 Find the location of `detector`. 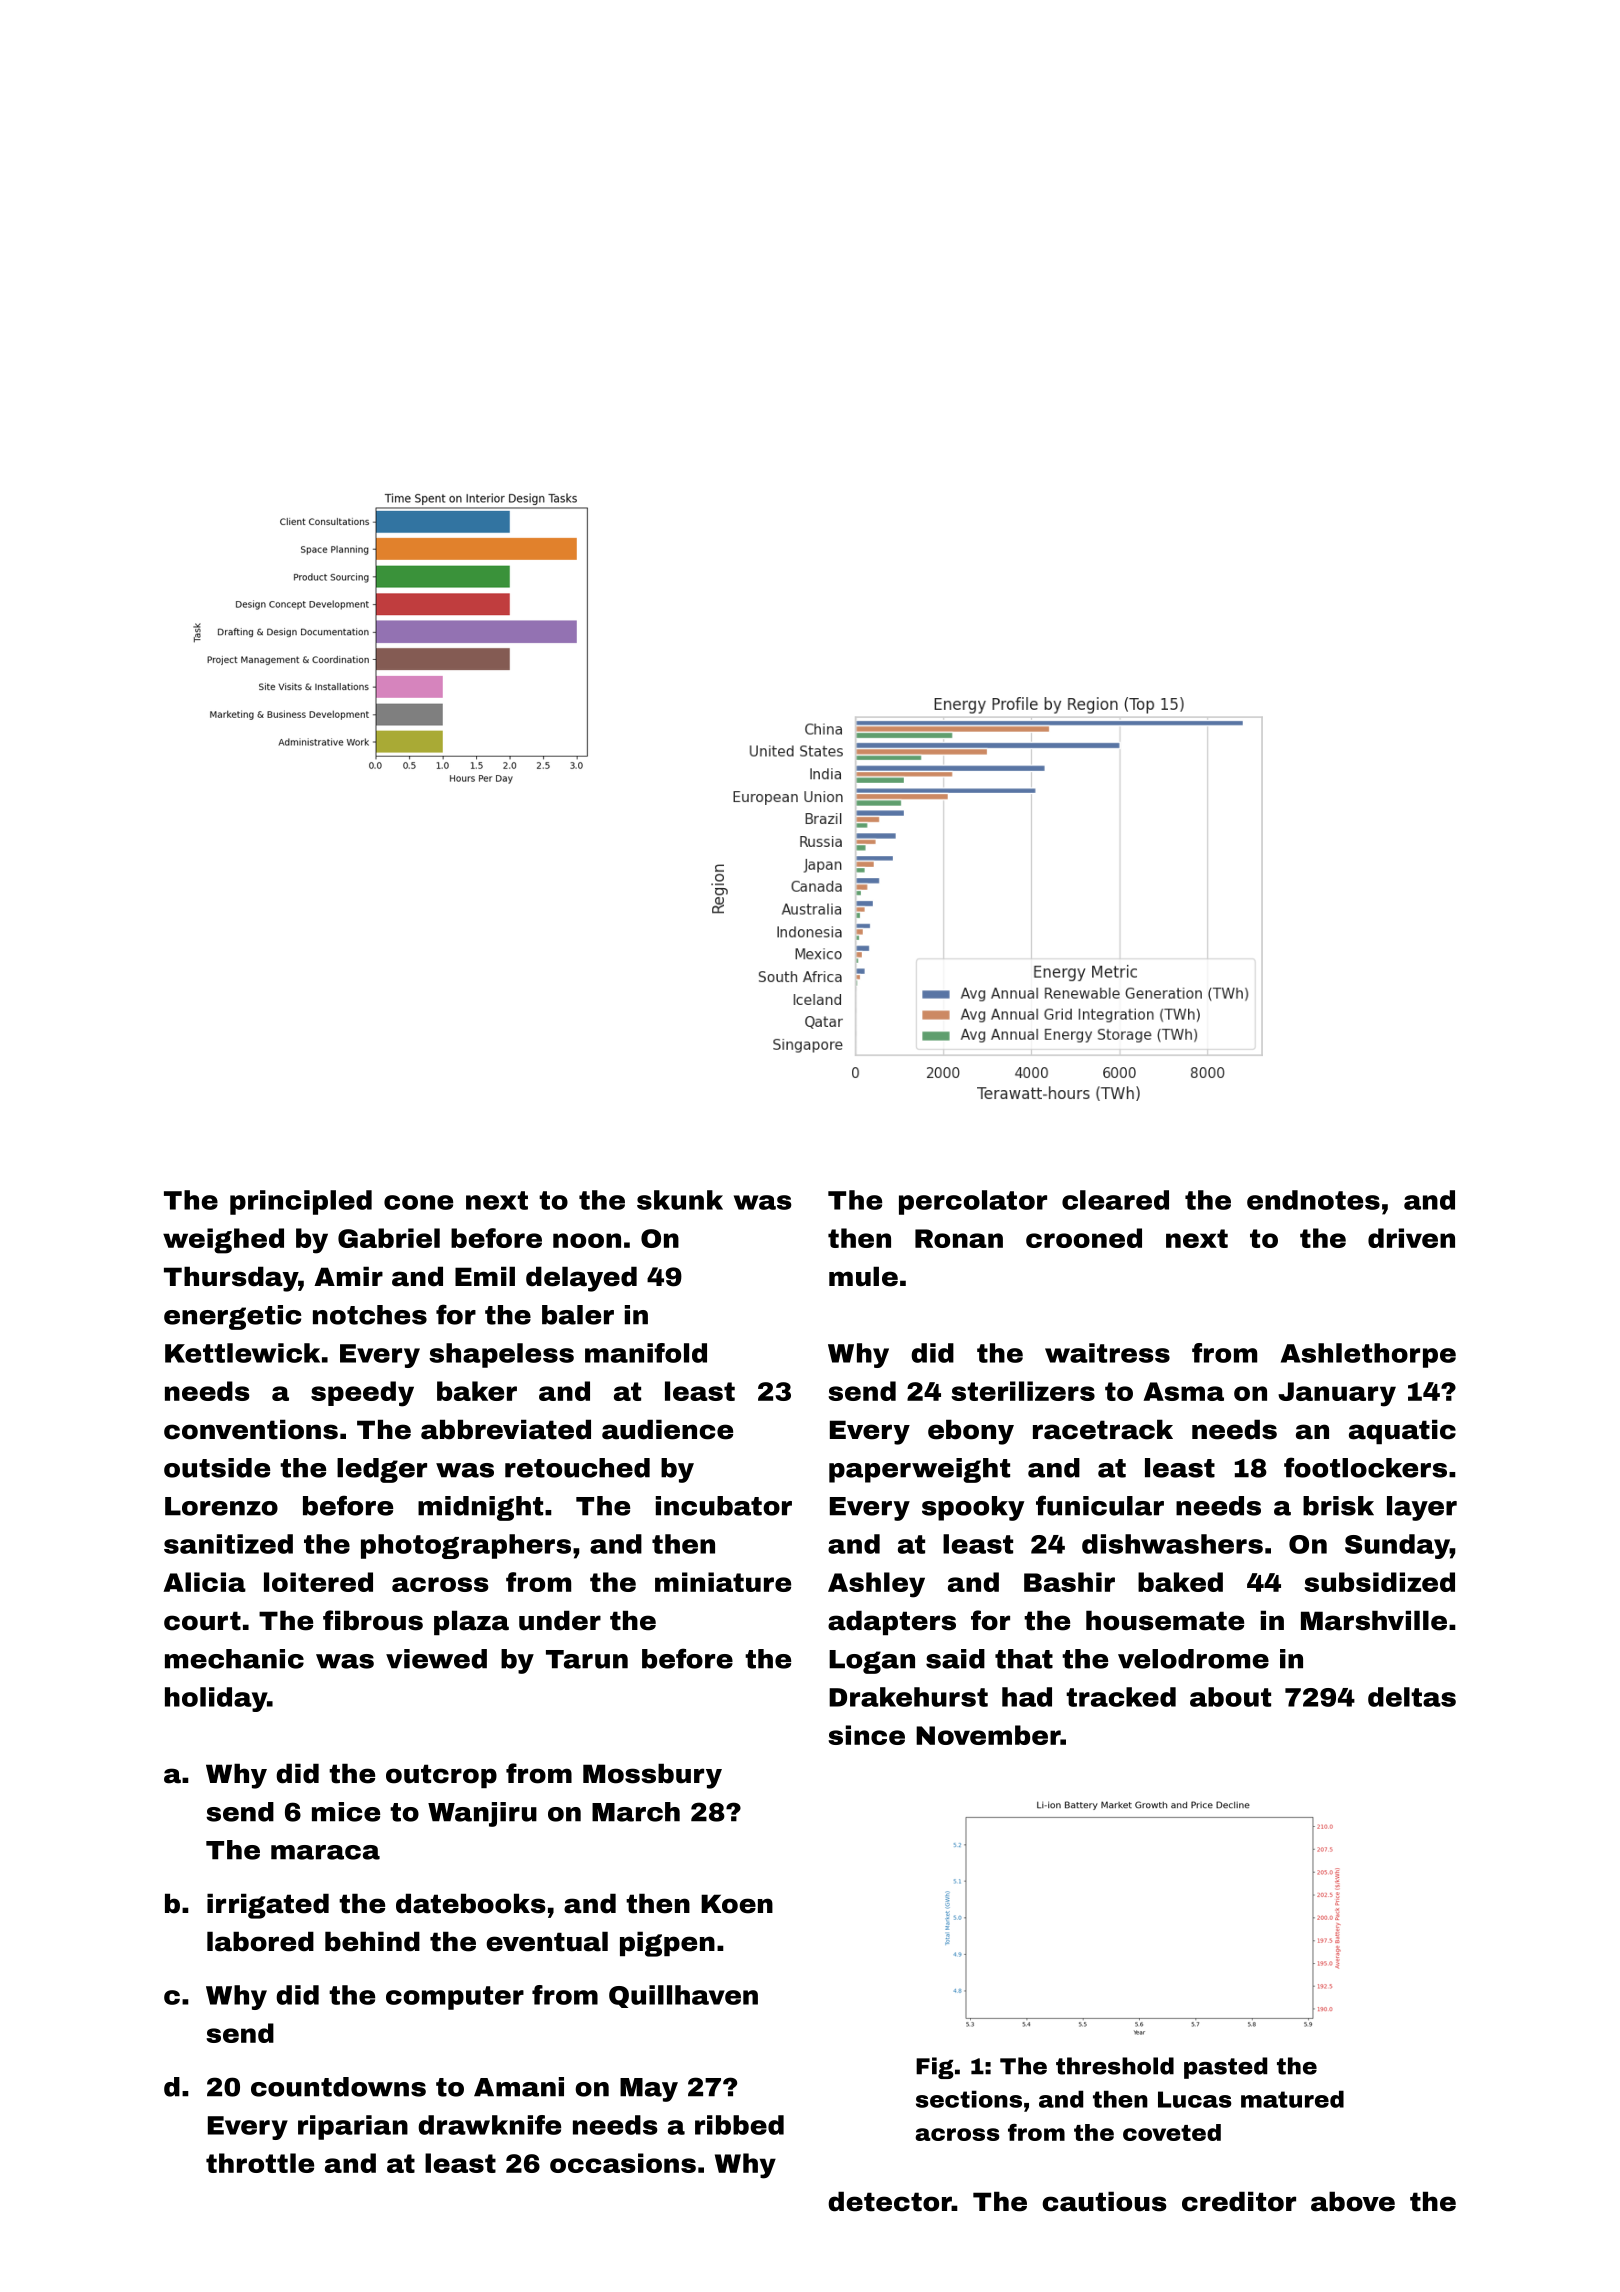

detector is located at coordinates (890, 2201).
